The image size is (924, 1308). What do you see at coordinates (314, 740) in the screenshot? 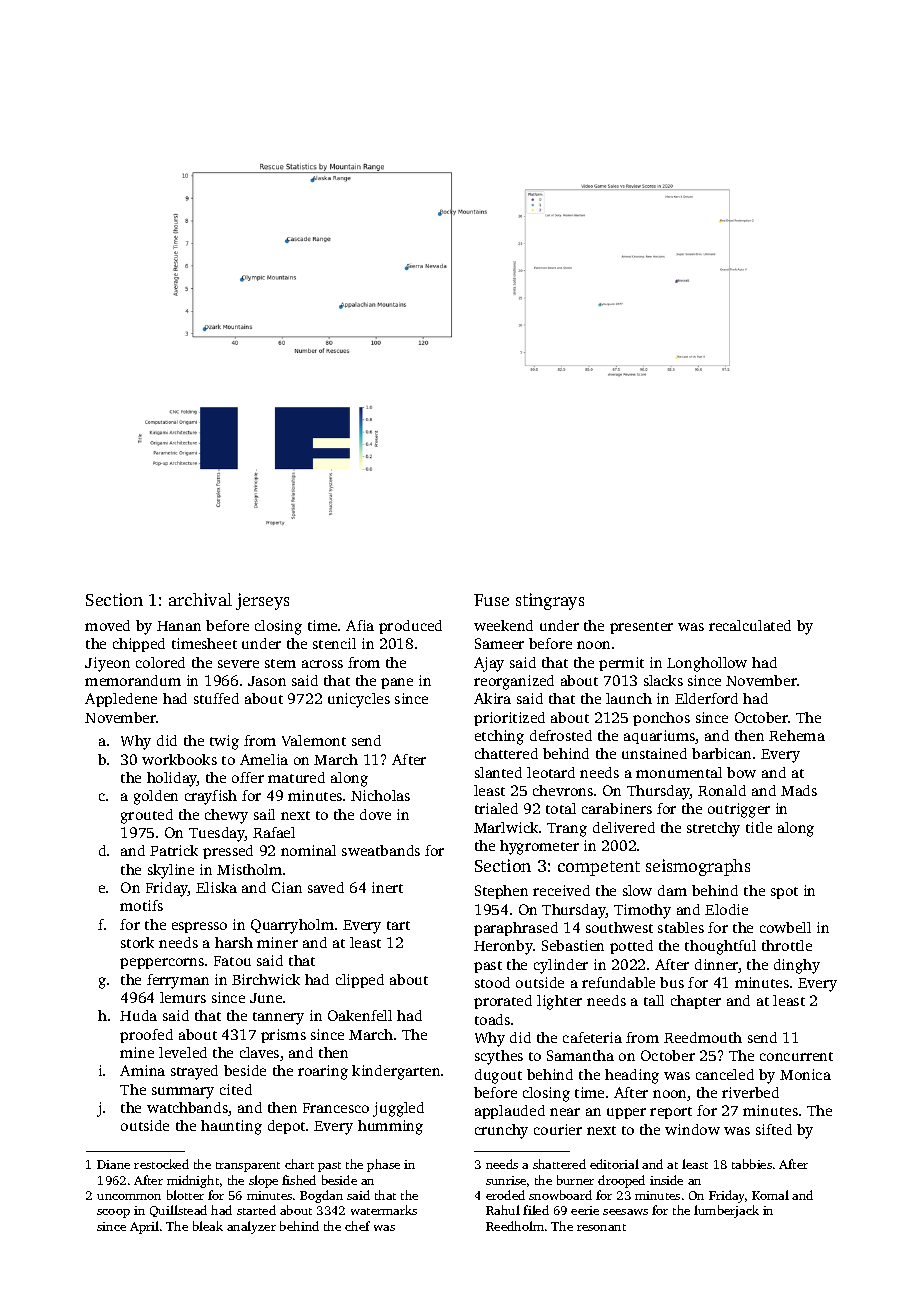
I see `Valemont` at bounding box center [314, 740].
